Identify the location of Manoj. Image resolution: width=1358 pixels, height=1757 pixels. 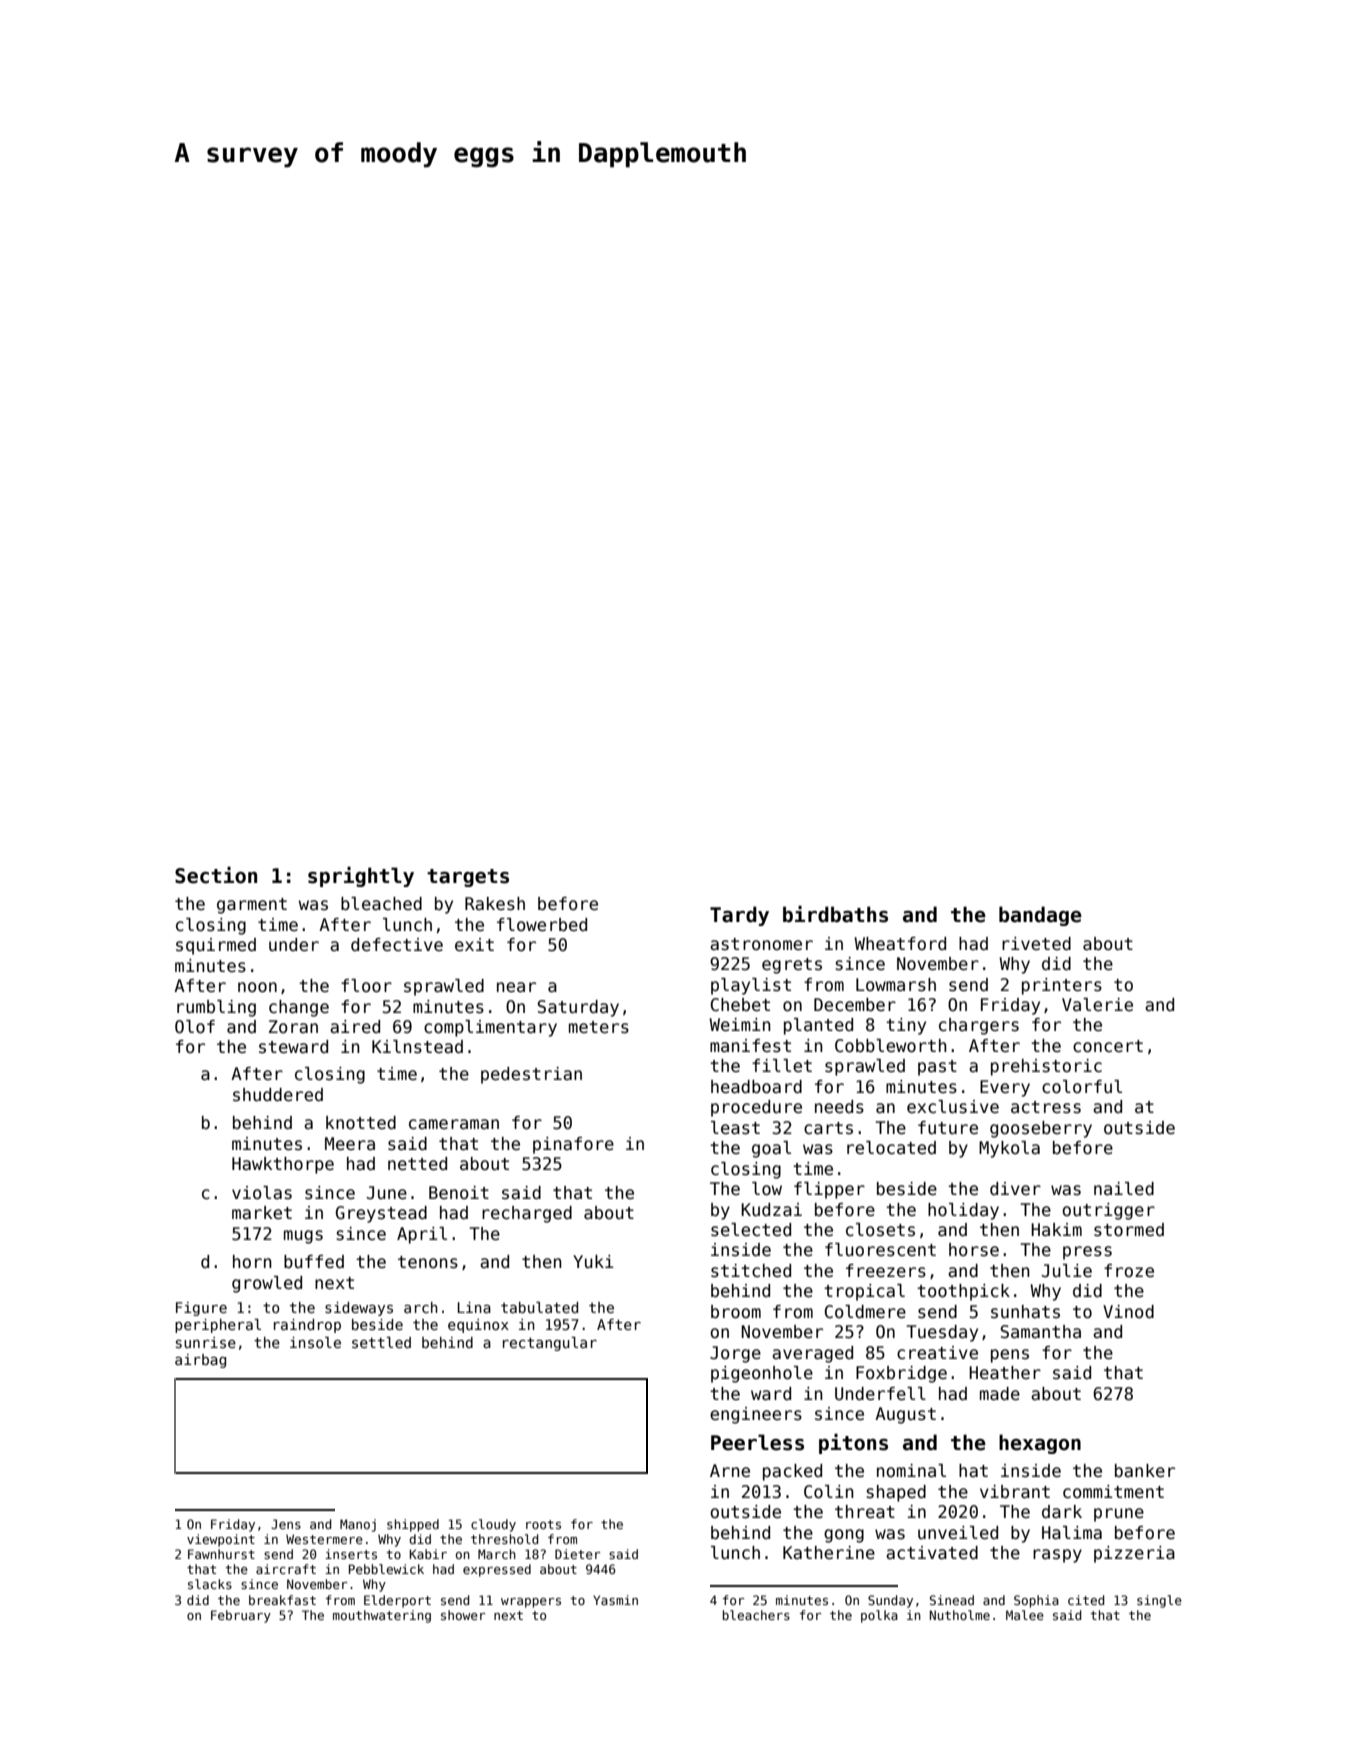
(358, 1525).
